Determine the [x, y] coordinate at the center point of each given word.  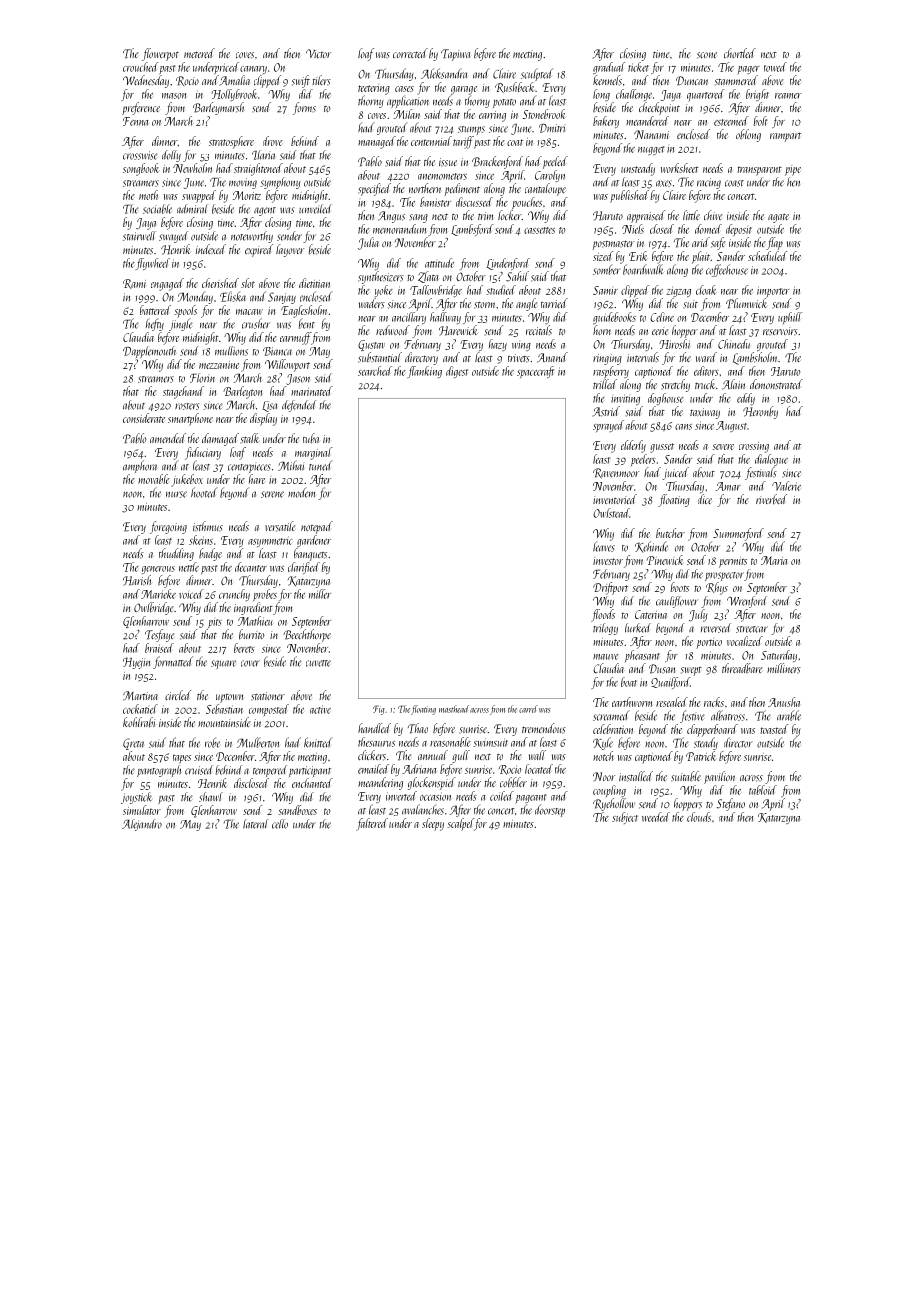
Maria [774, 560]
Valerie [786, 486]
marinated [312, 391]
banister [435, 202]
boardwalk [643, 269]
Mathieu [255, 621]
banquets [310, 554]
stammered [736, 80]
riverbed [771, 499]
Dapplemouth [149, 352]
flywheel [153, 264]
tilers [321, 80]
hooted [204, 492]
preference [141, 108]
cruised [199, 770]
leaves [604, 546]
